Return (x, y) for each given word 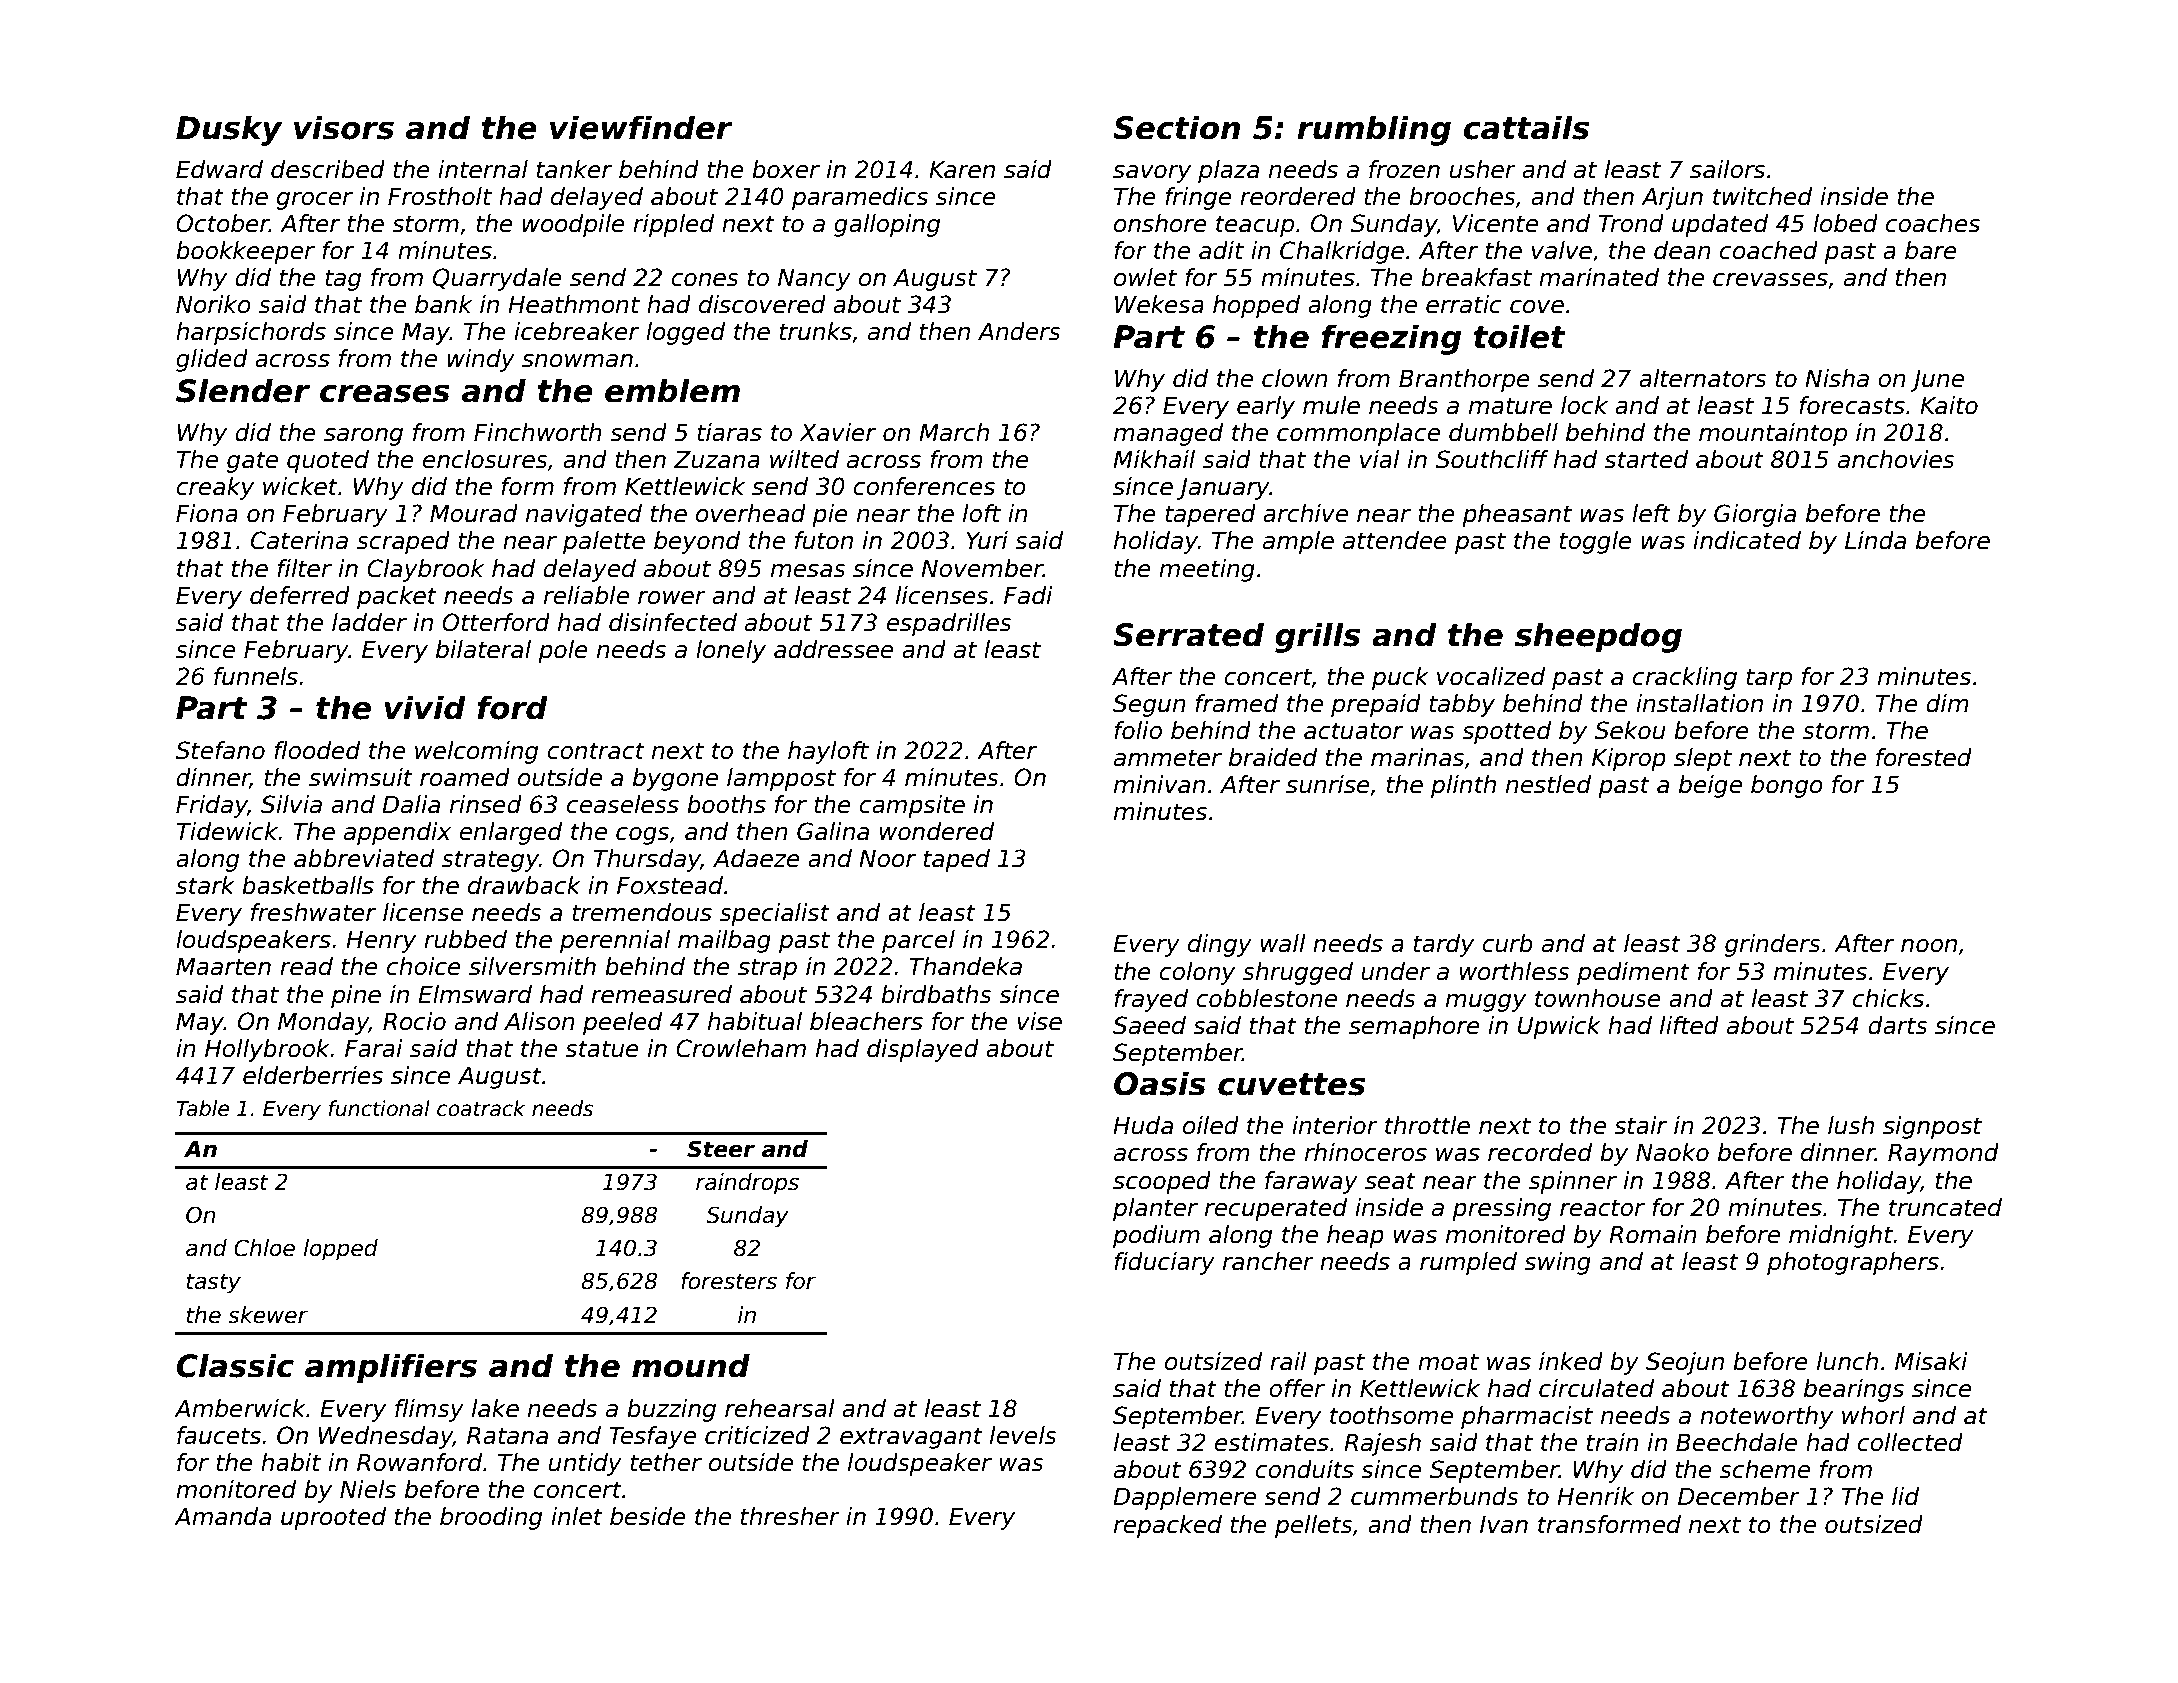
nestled (1548, 784)
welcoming (476, 752)
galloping (887, 225)
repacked (1168, 1526)
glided (212, 360)
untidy (585, 1464)
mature (1510, 406)
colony (1197, 973)
